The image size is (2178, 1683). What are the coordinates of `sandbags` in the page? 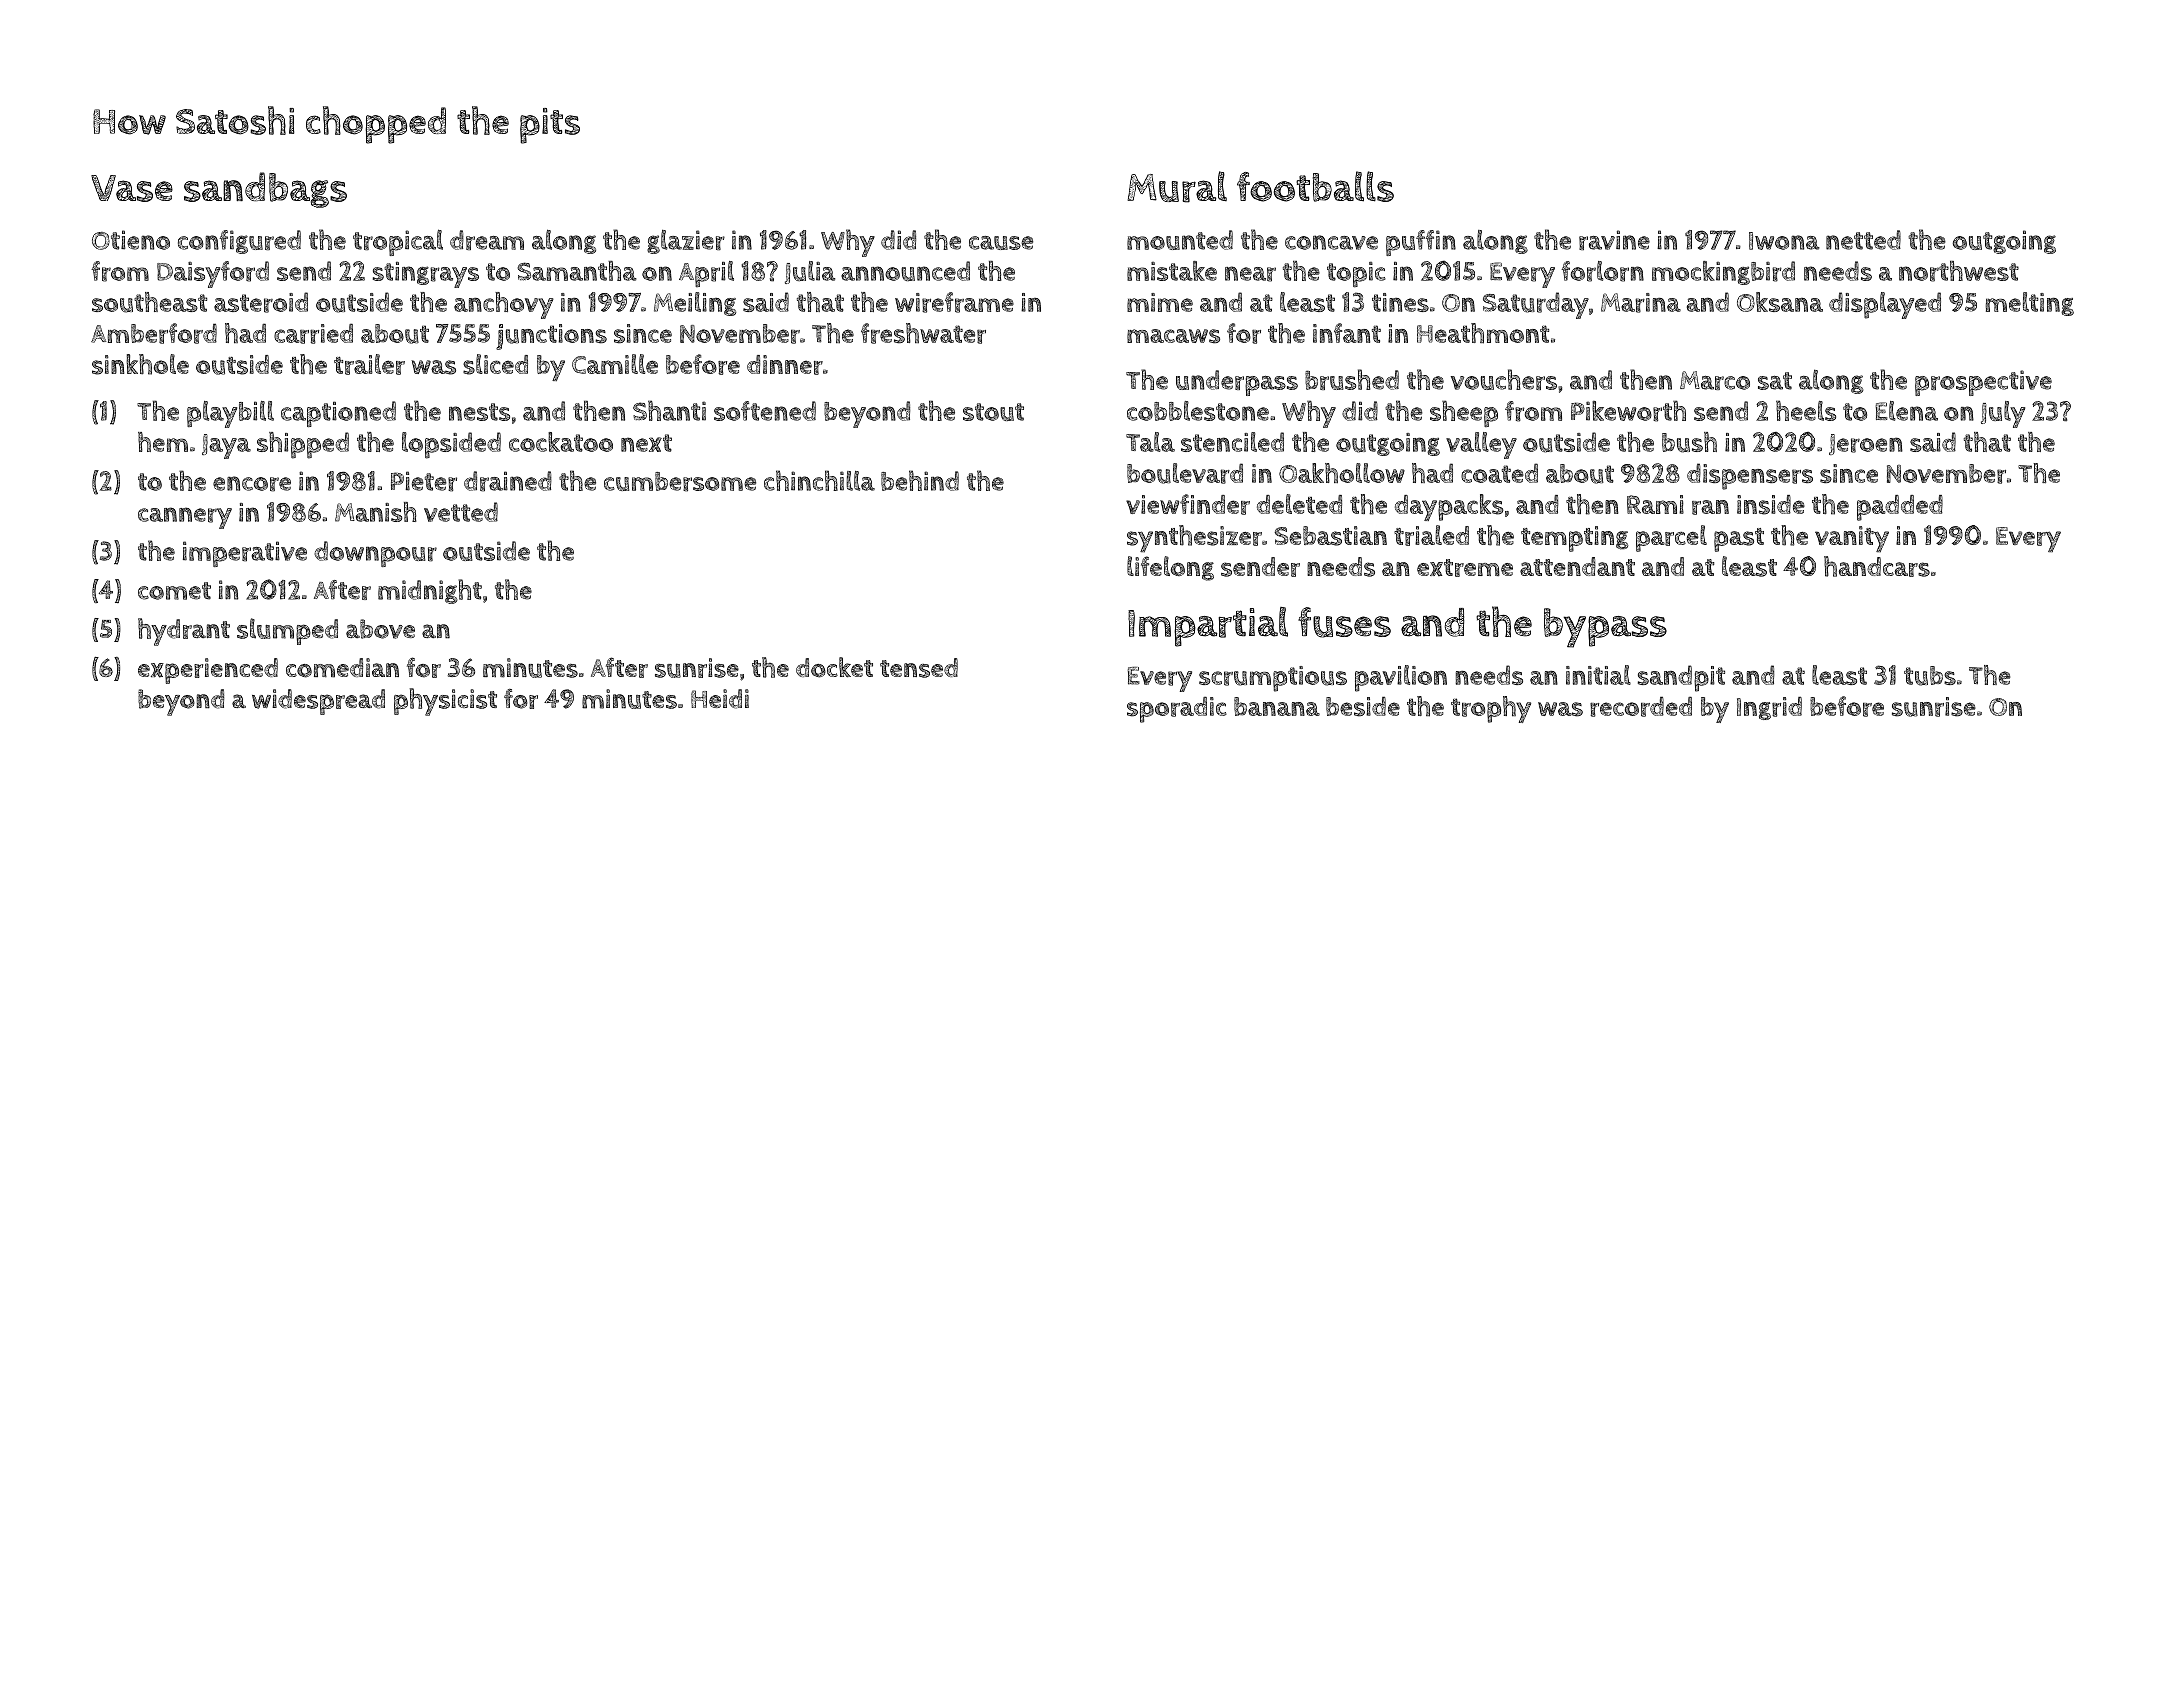 It's located at (265, 190).
